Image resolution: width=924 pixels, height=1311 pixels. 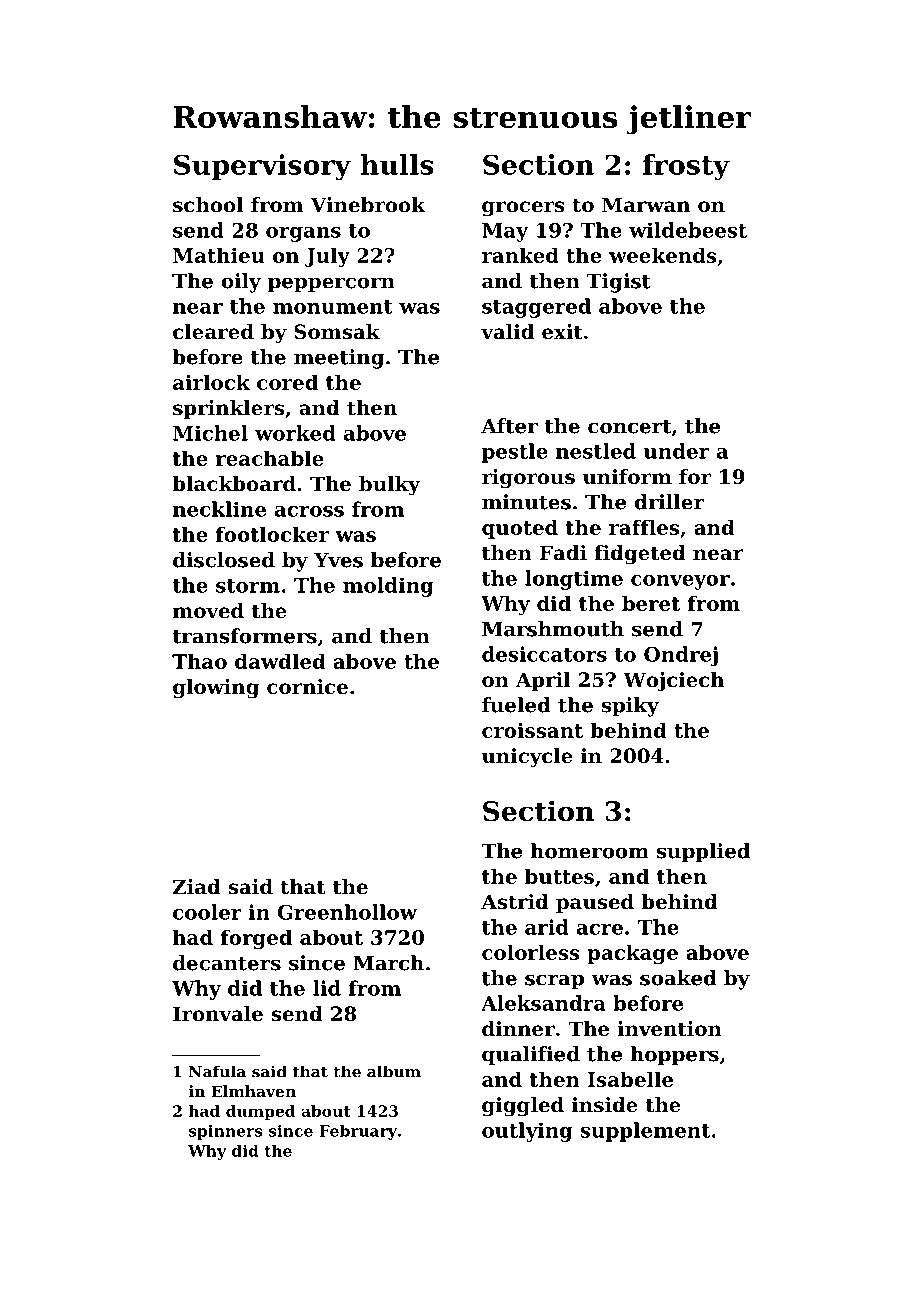 What do you see at coordinates (563, 553) in the document?
I see `Fadi` at bounding box center [563, 553].
